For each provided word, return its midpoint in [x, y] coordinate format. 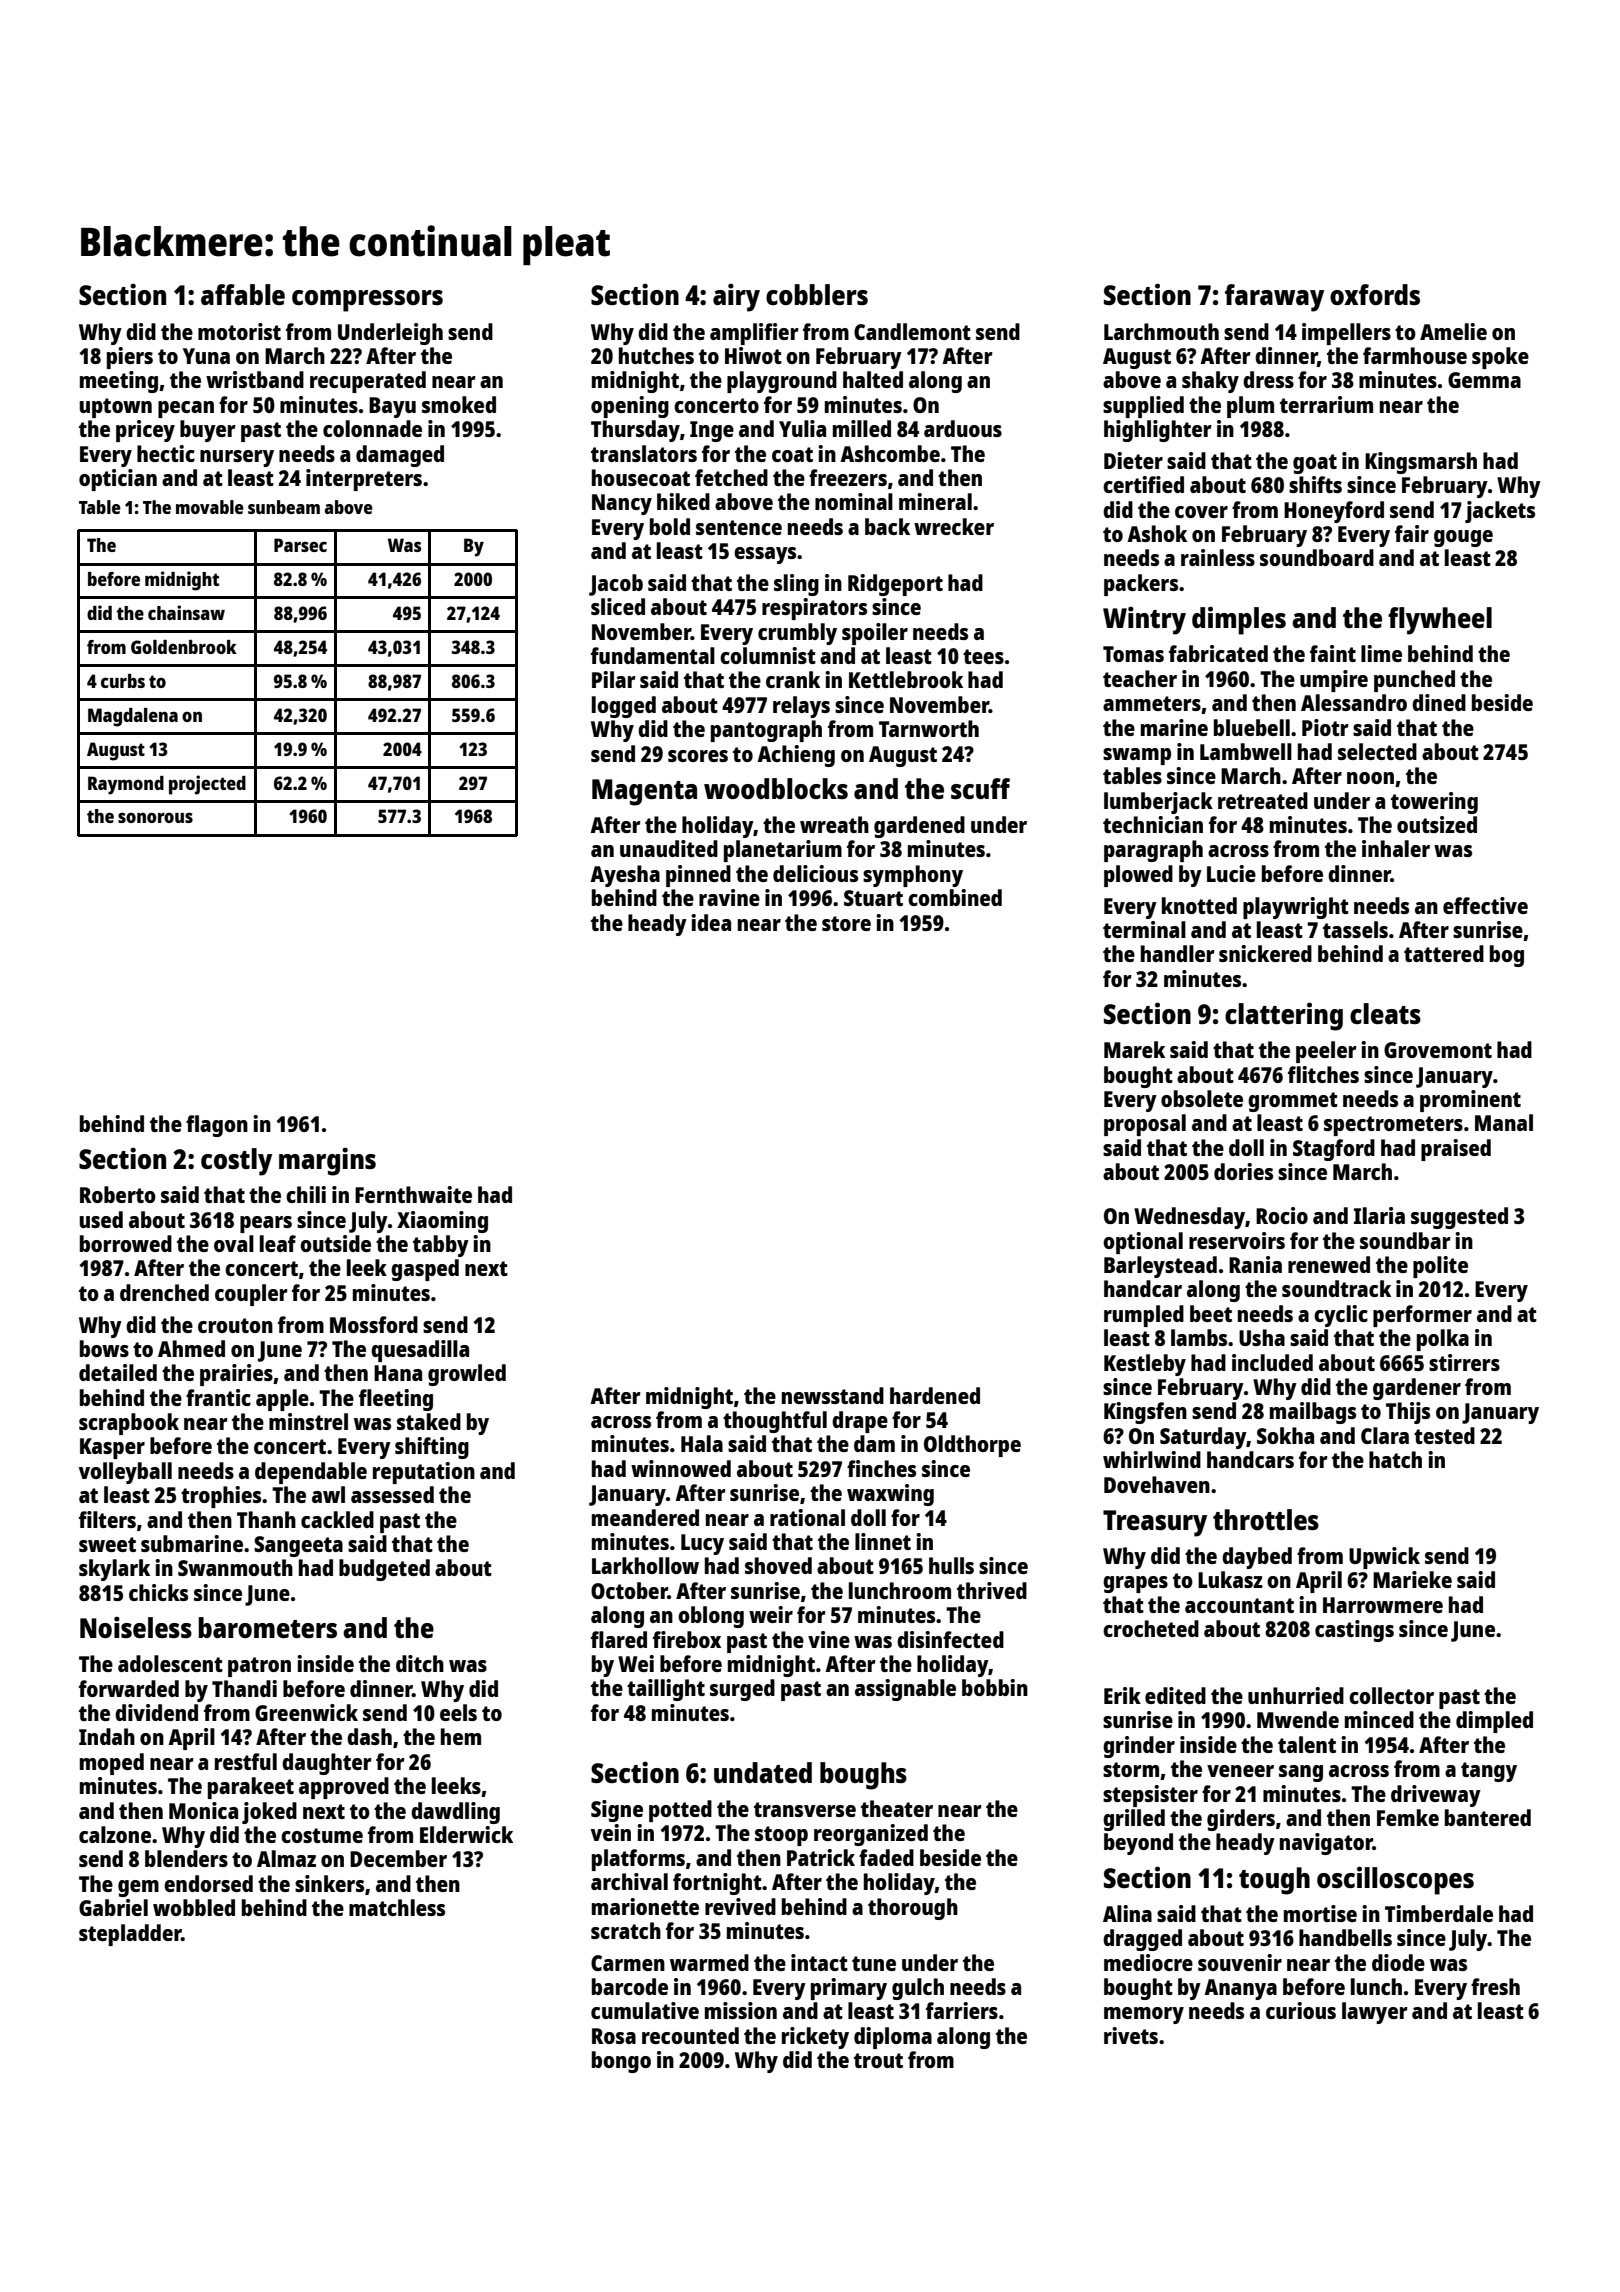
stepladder [130, 1935]
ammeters [1152, 703]
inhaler [1396, 848]
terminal [1144, 929]
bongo [621, 2062]
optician [118, 480]
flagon [217, 1126]
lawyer [1375, 2013]
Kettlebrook [906, 679]
